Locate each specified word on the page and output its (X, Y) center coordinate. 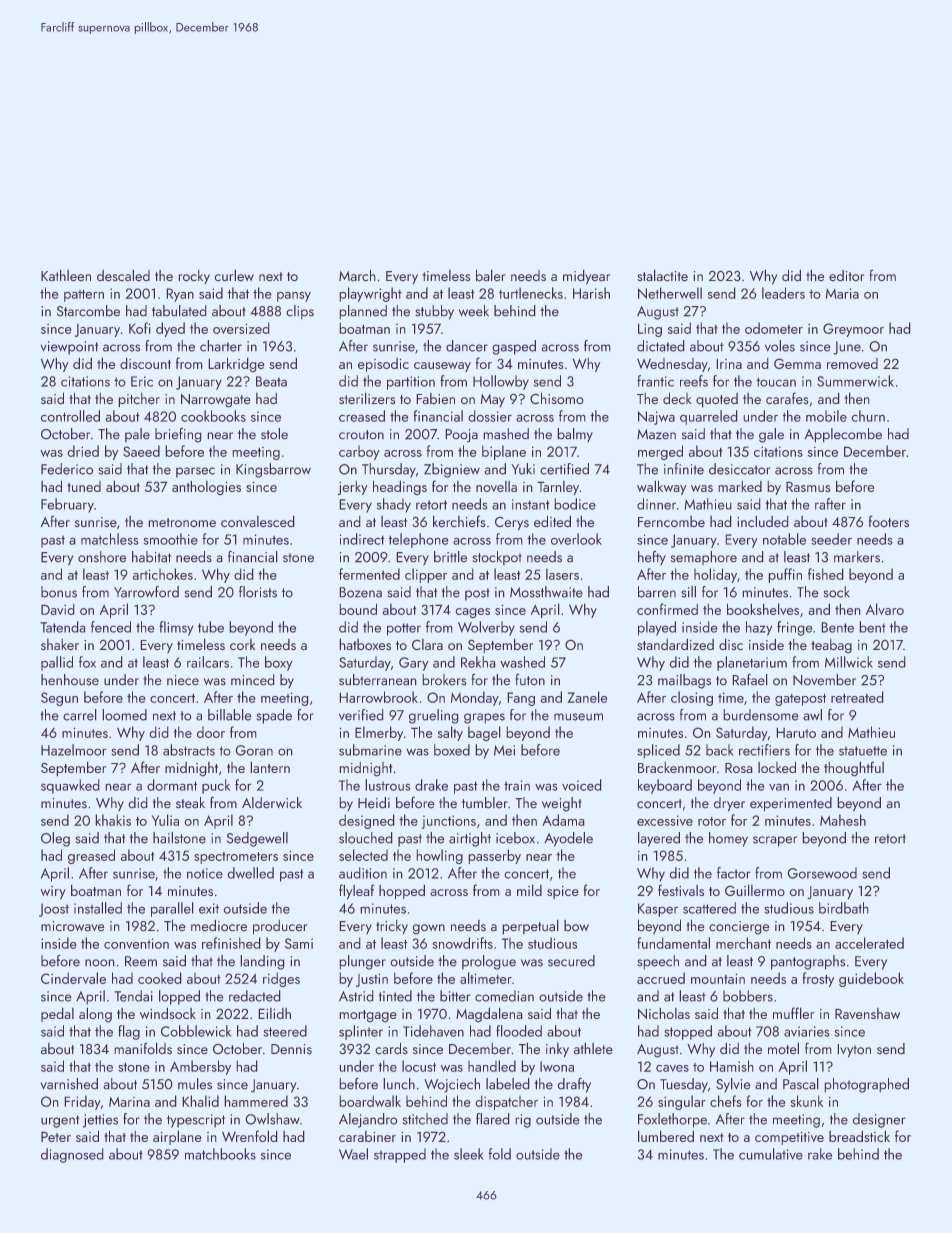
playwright (370, 294)
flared (493, 1119)
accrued (661, 978)
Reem (141, 961)
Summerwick (855, 381)
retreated (857, 697)
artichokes (163, 574)
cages (472, 613)
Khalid (200, 1101)
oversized (241, 328)
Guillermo (755, 890)
